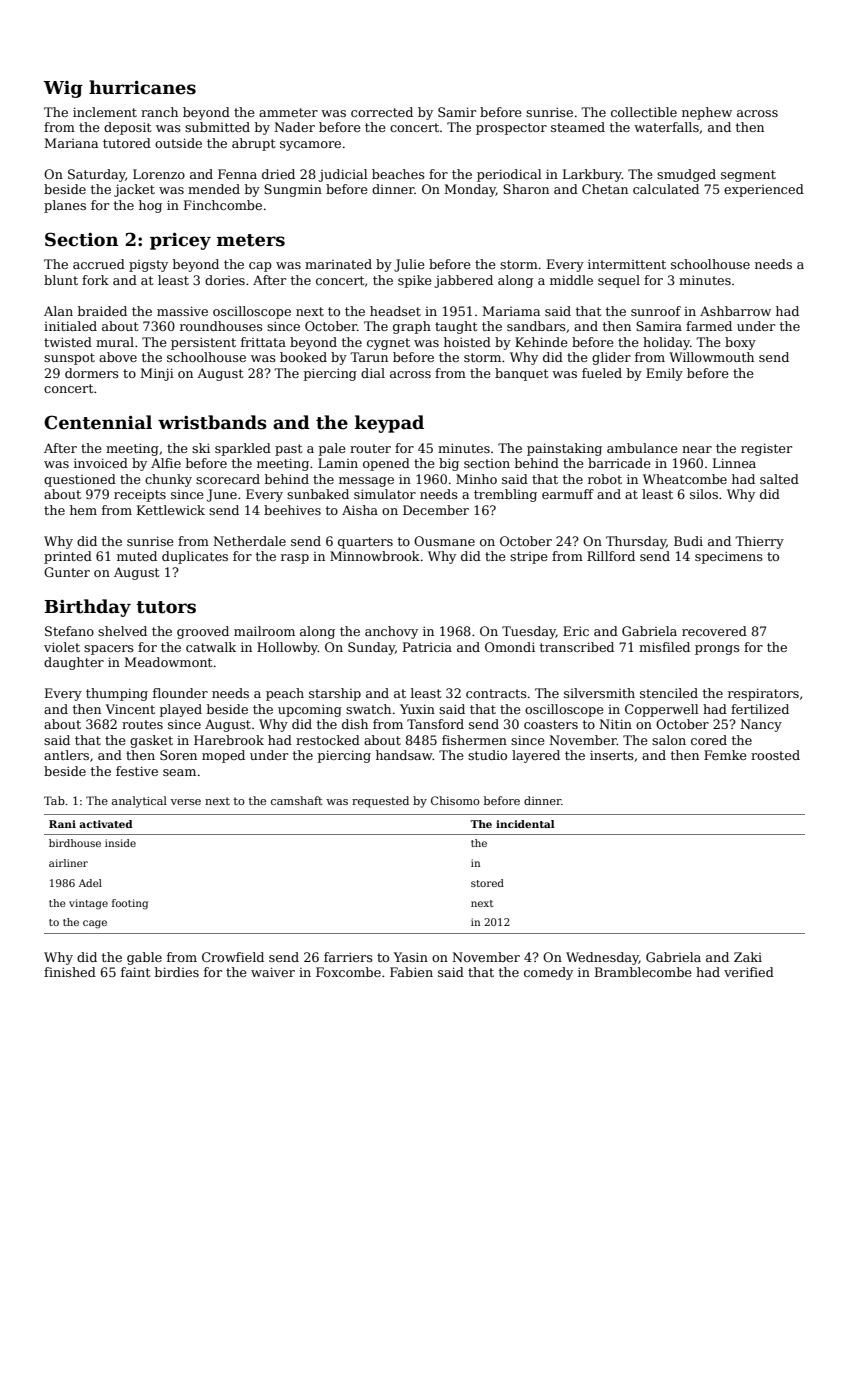 This document has height=1400, width=849. Describe the element at coordinates (717, 650) in the document. I see `prongs` at that location.
